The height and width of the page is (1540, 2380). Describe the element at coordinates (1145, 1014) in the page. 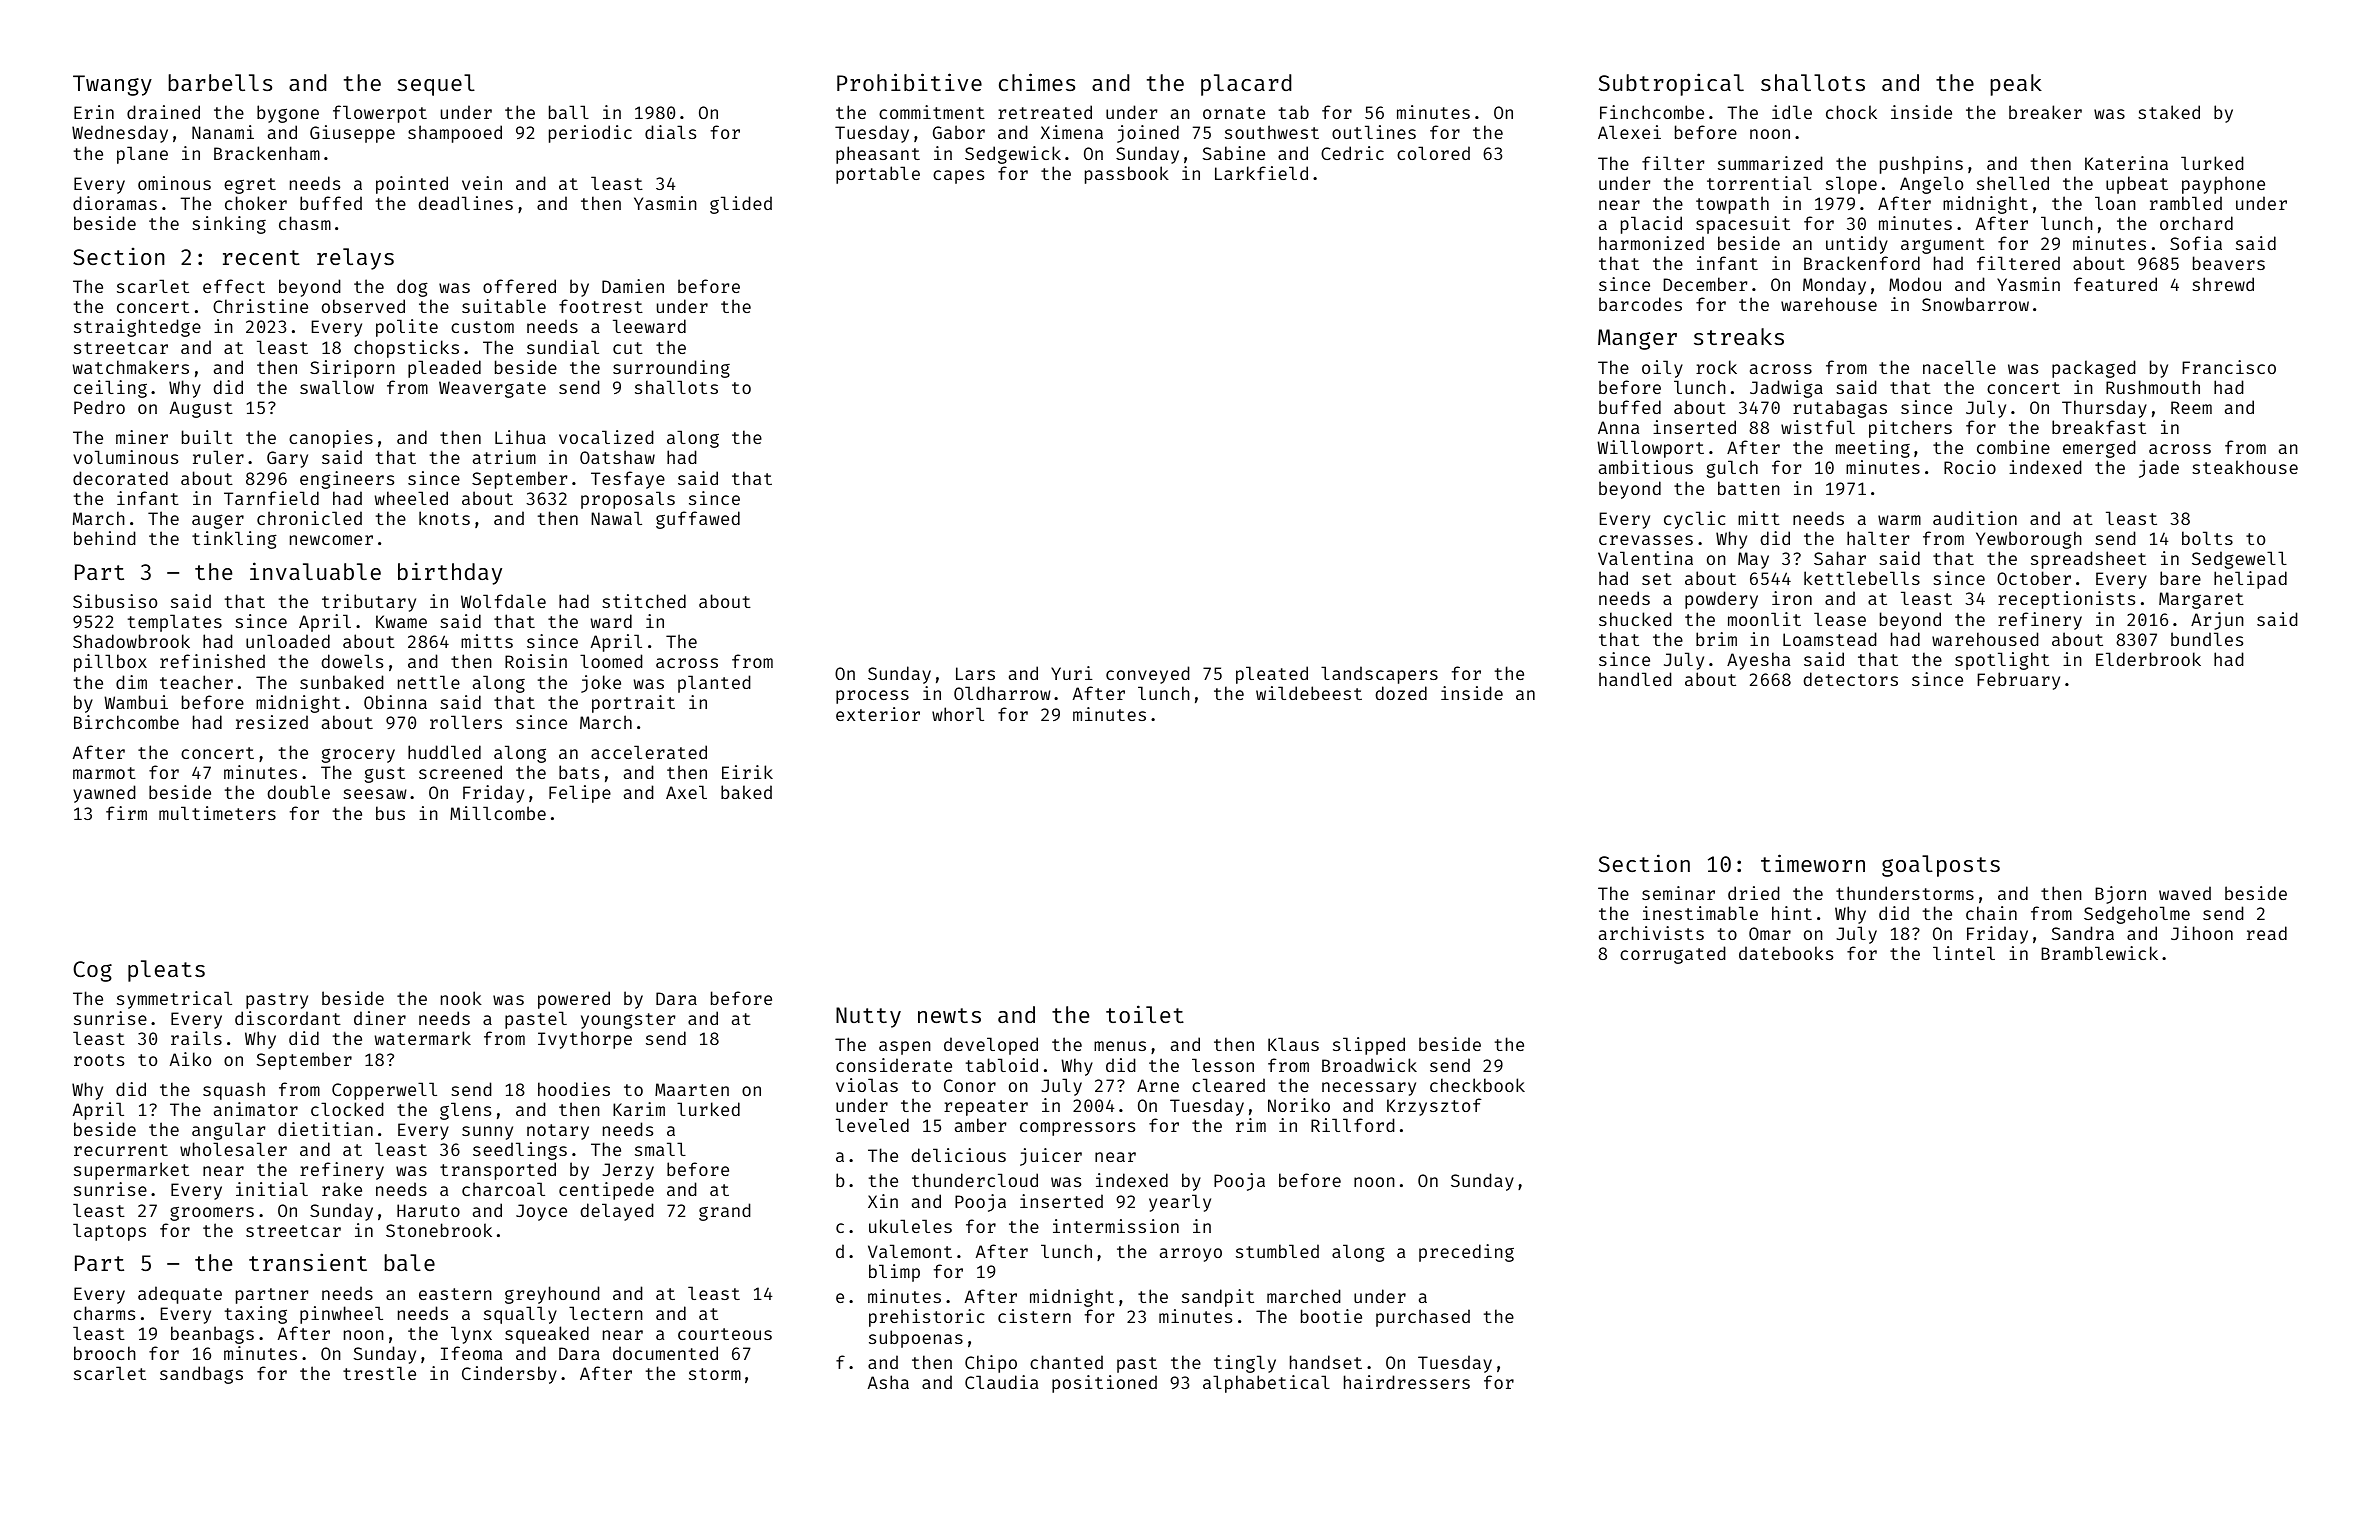

I see `toilet` at that location.
